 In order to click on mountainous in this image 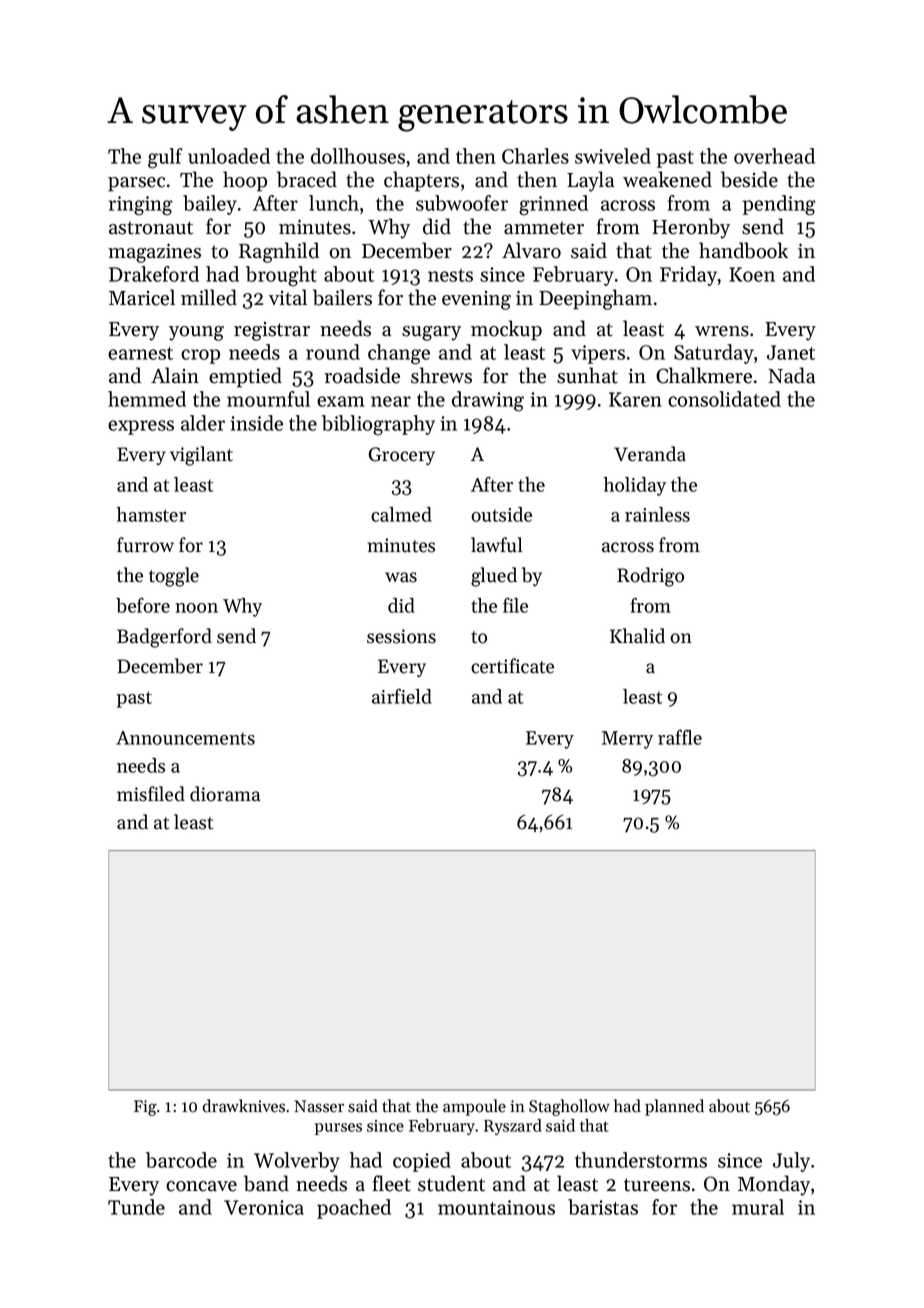, I will do `click(496, 1207)`.
